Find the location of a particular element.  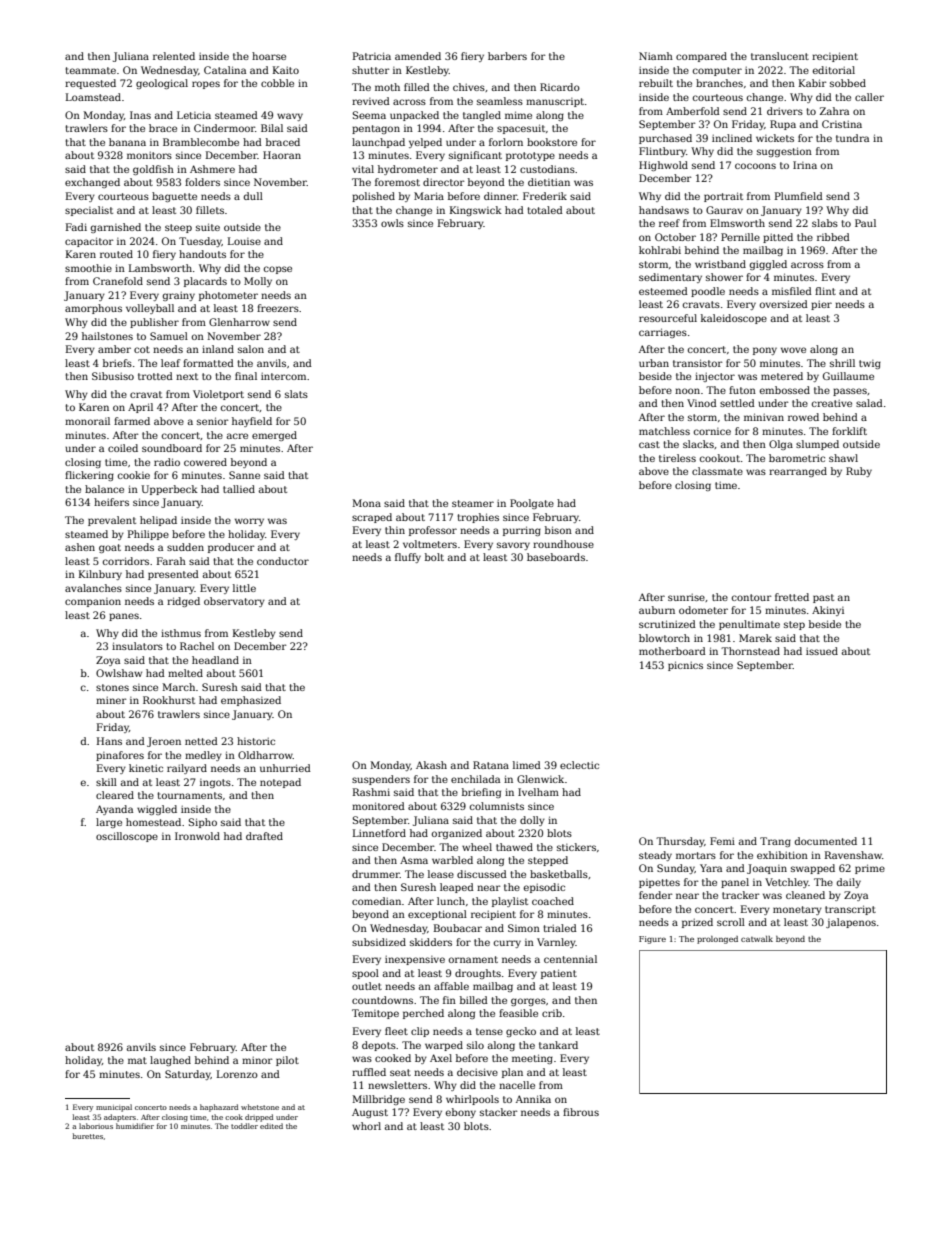

documented is located at coordinates (825, 841).
